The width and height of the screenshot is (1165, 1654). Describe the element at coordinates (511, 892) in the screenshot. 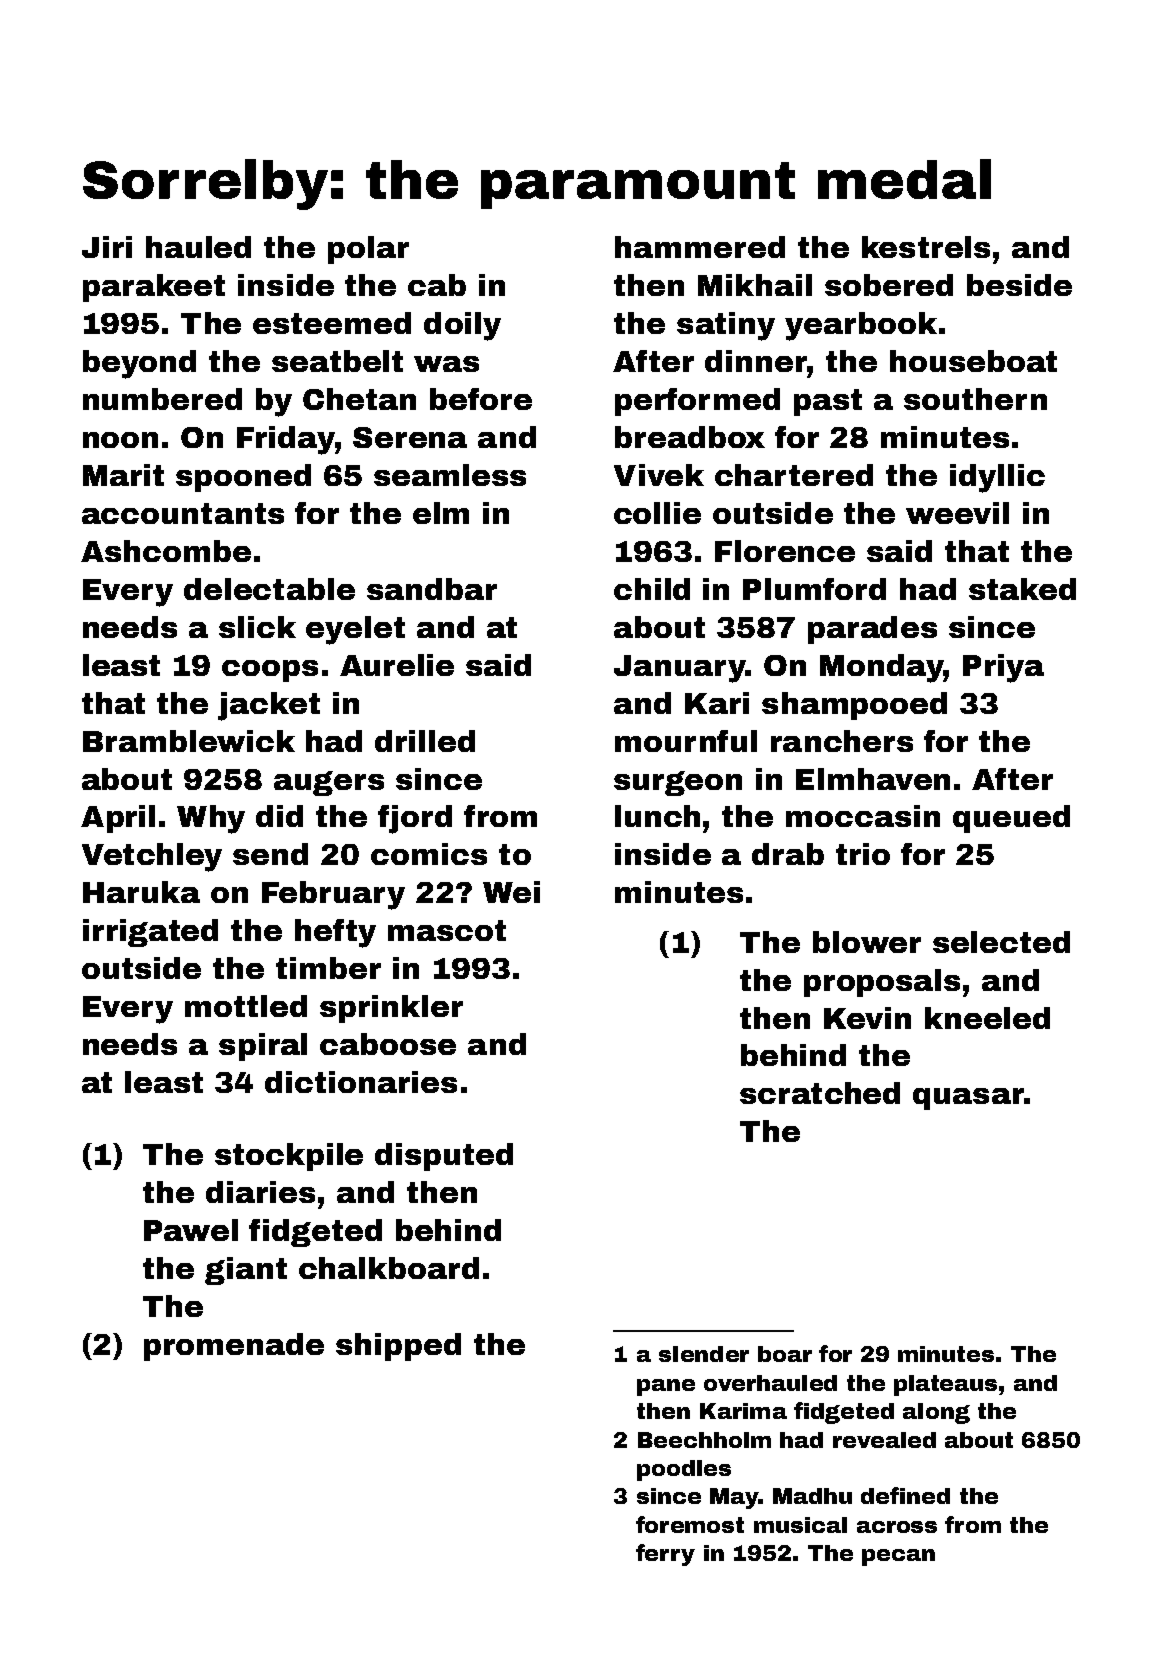

I see `Wei` at that location.
